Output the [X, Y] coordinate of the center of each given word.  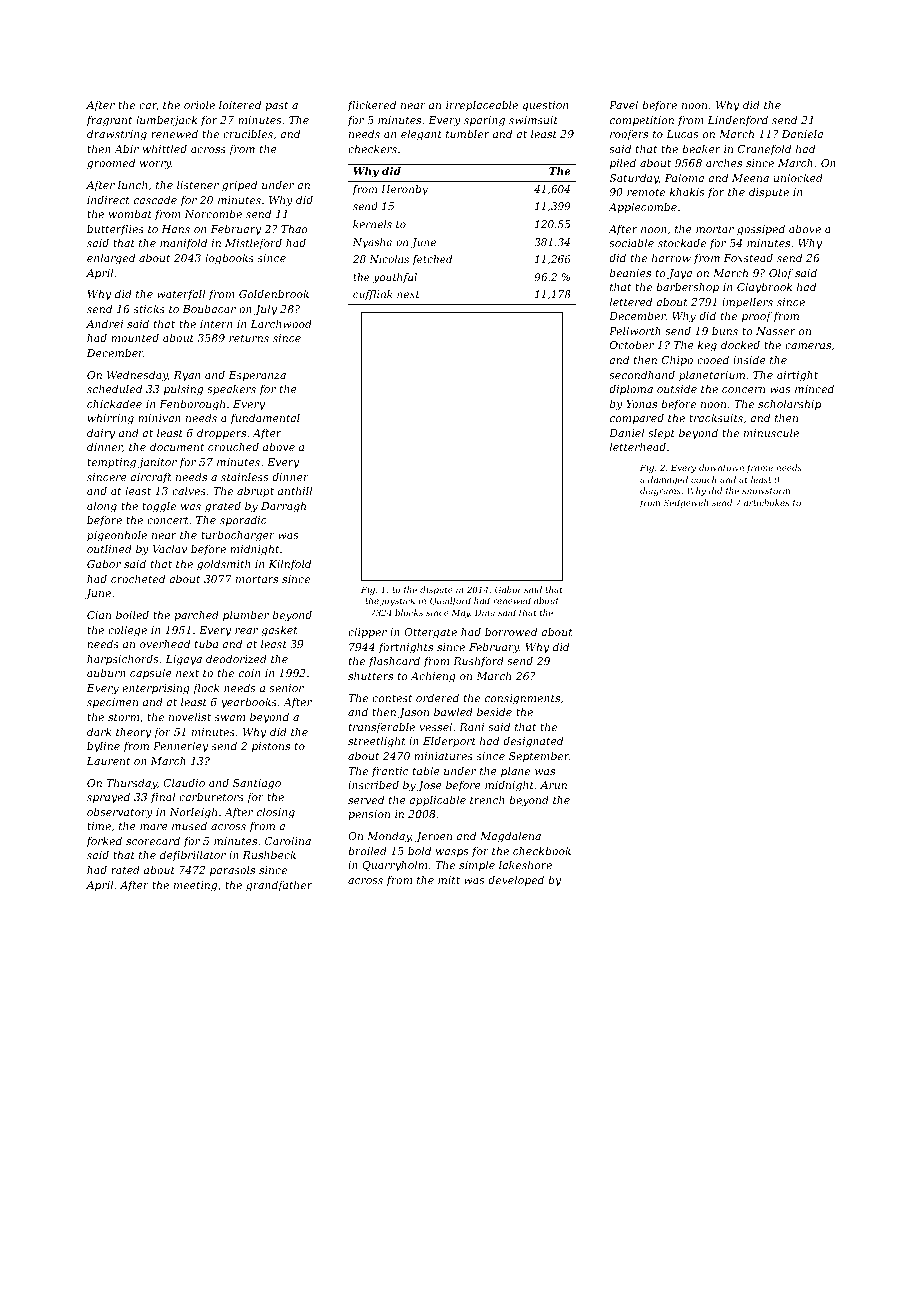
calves [189, 490]
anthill [295, 490]
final [163, 797]
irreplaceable [482, 105]
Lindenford [738, 120]
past [276, 106]
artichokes [766, 502]
